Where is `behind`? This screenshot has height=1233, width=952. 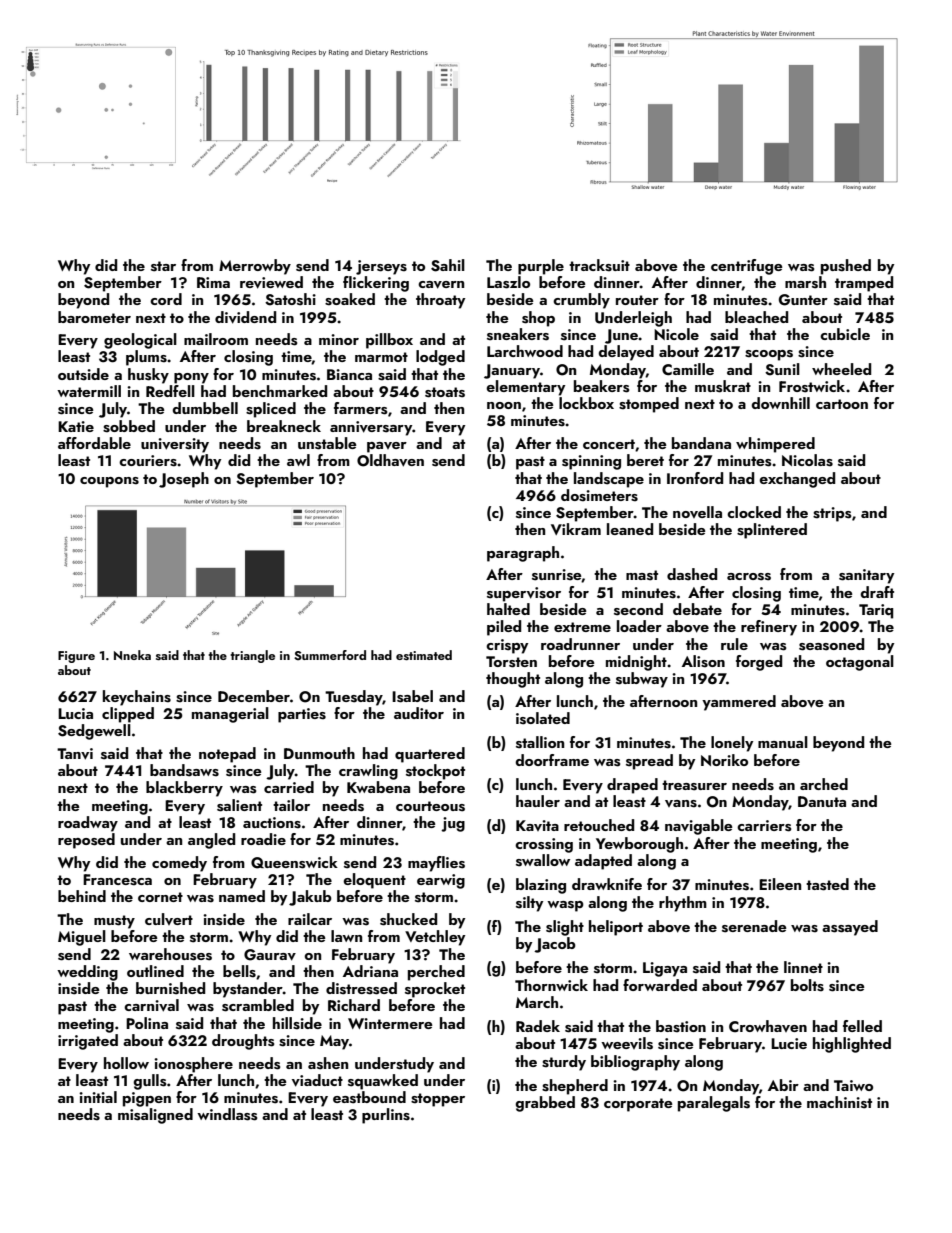
behind is located at coordinates (82, 896).
